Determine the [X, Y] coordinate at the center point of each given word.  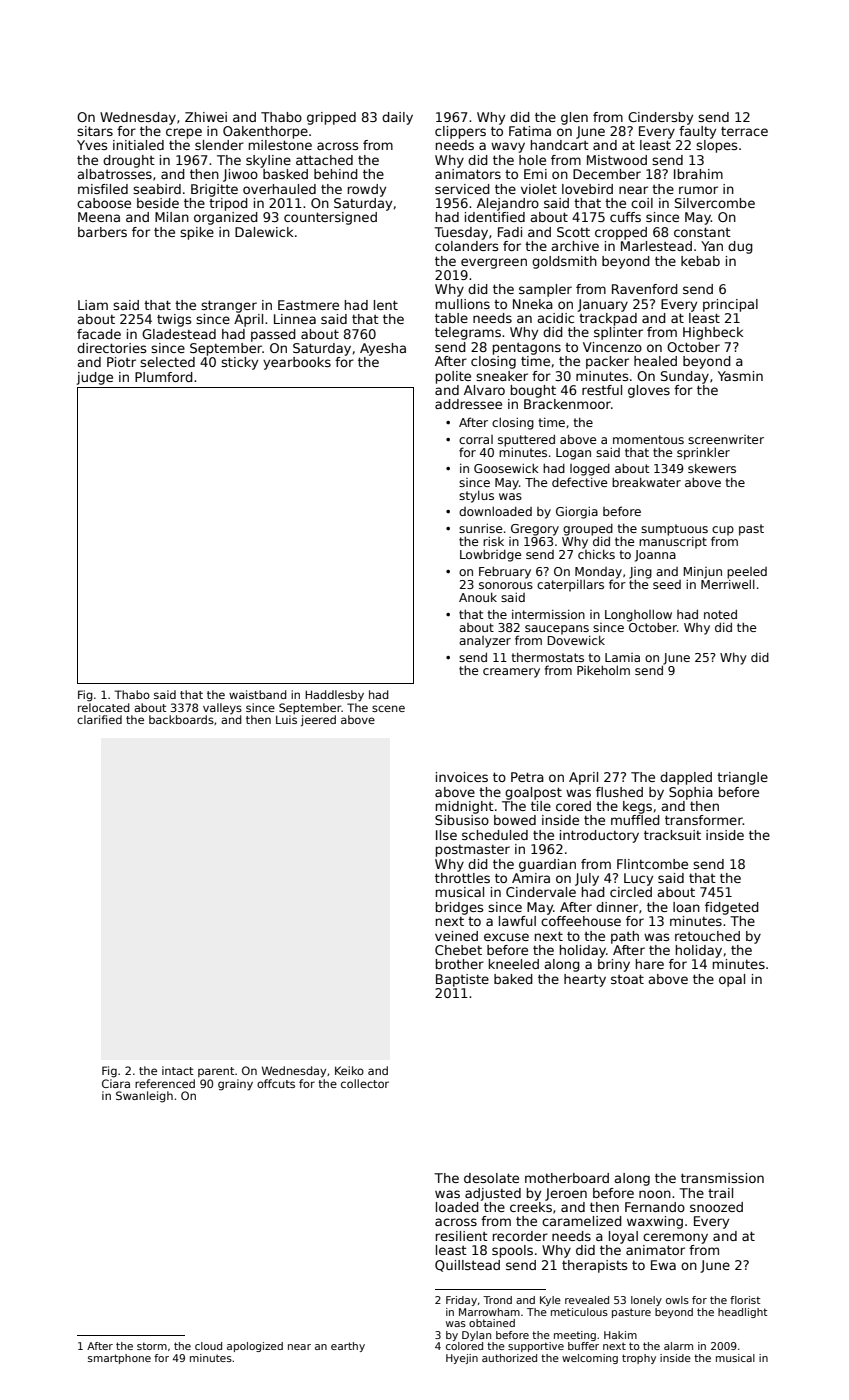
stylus [476, 497]
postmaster [473, 851]
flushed [619, 792]
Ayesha [383, 349]
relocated [104, 707]
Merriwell [728, 584]
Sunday [685, 377]
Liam [93, 305]
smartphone [119, 1359]
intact [177, 1070]
